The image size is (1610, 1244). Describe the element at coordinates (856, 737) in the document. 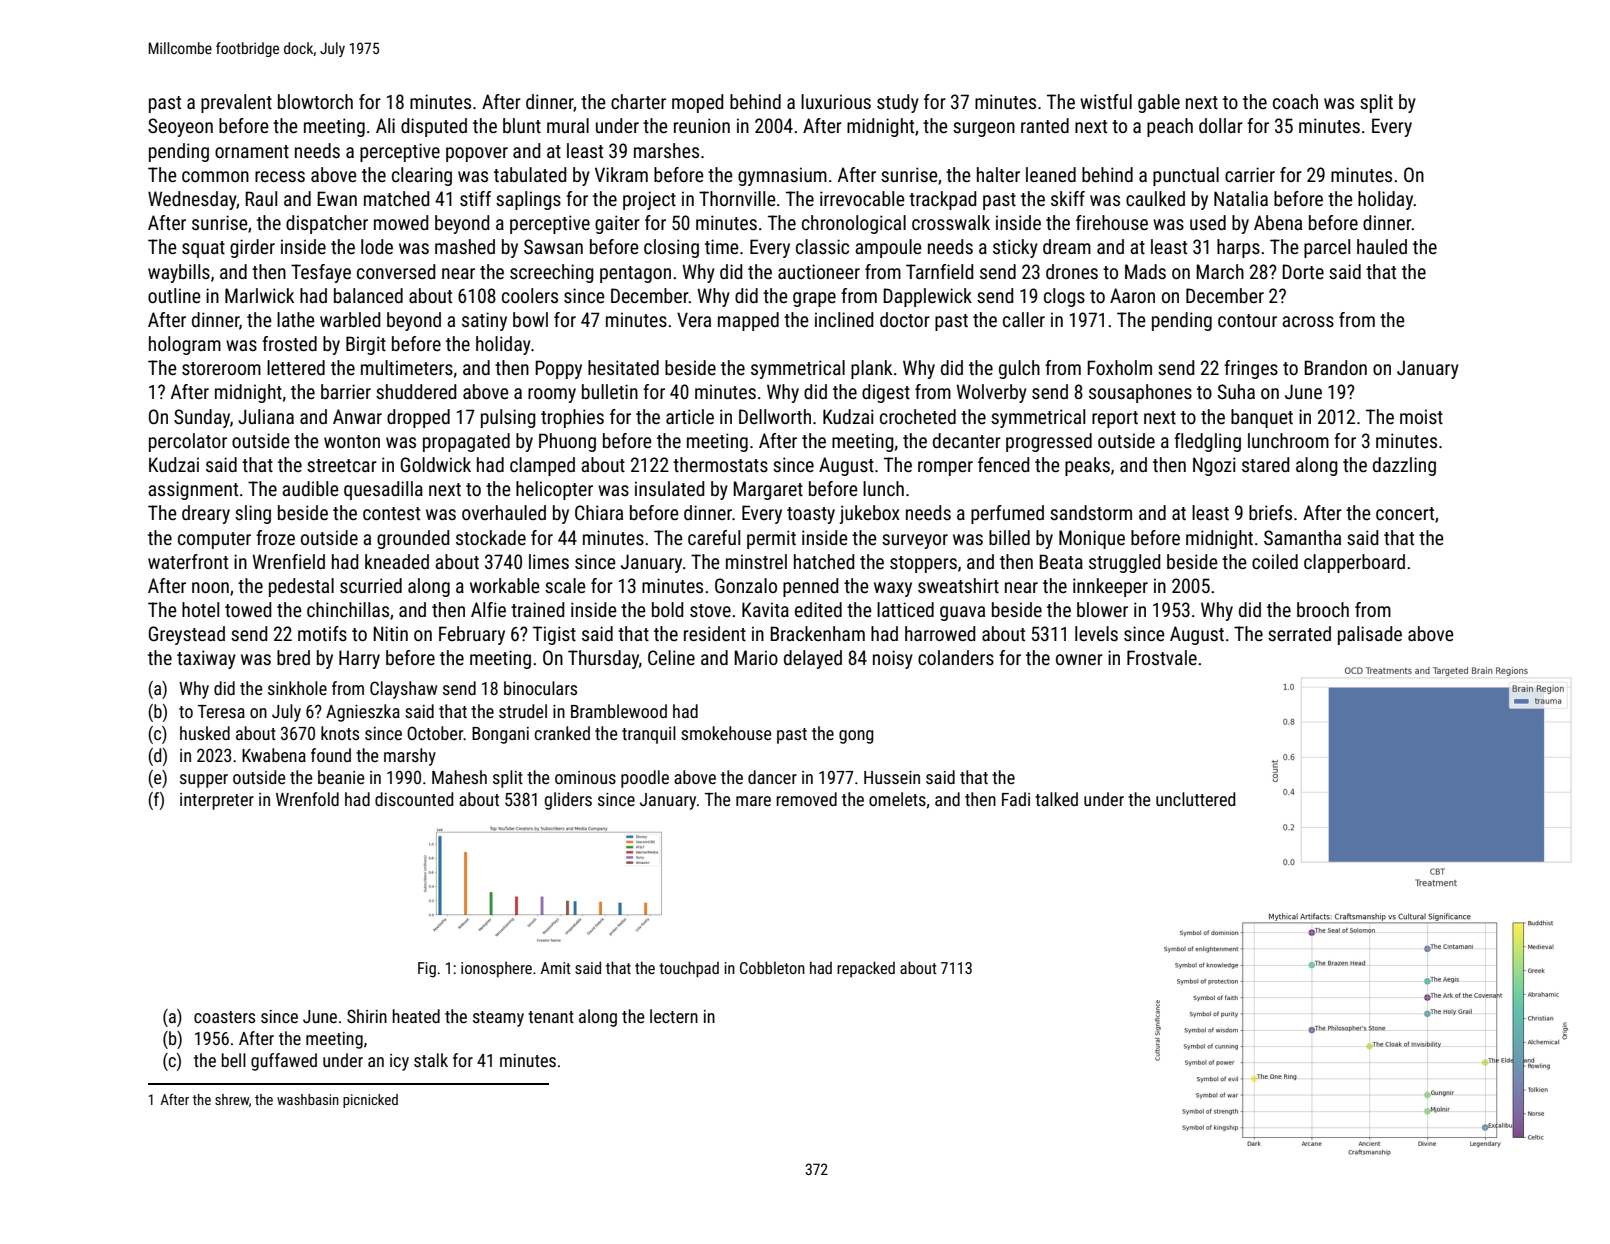

I see `gong` at that location.
